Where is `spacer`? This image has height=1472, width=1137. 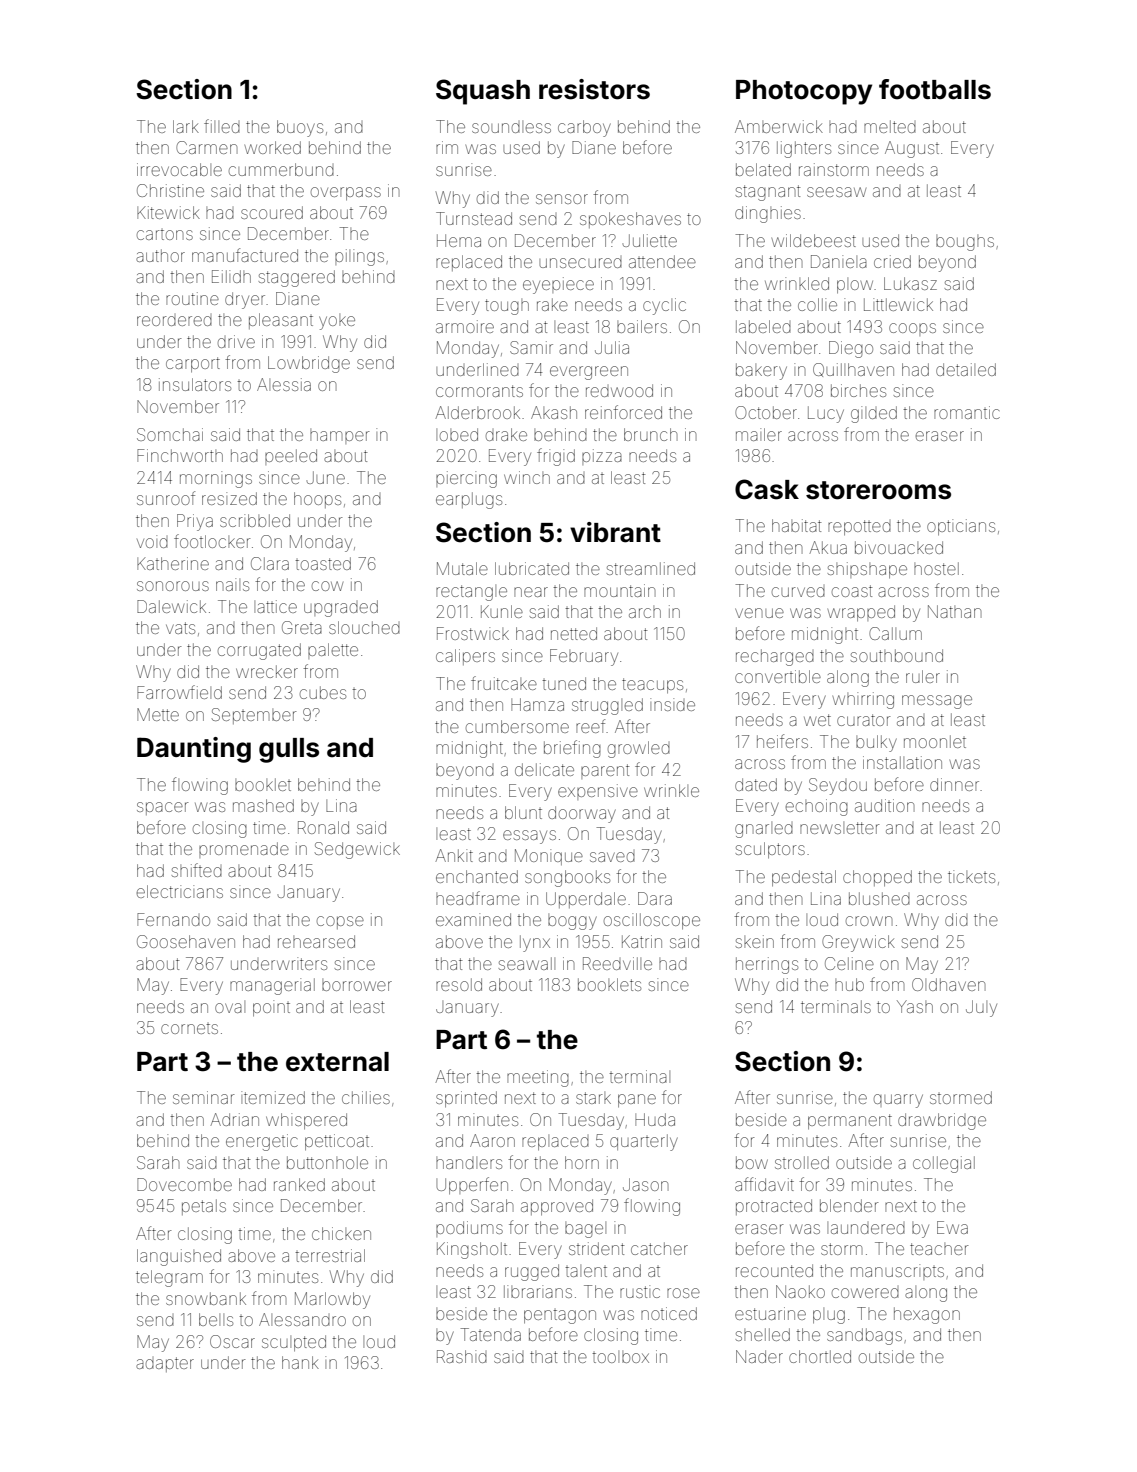
spacer is located at coordinates (163, 808).
